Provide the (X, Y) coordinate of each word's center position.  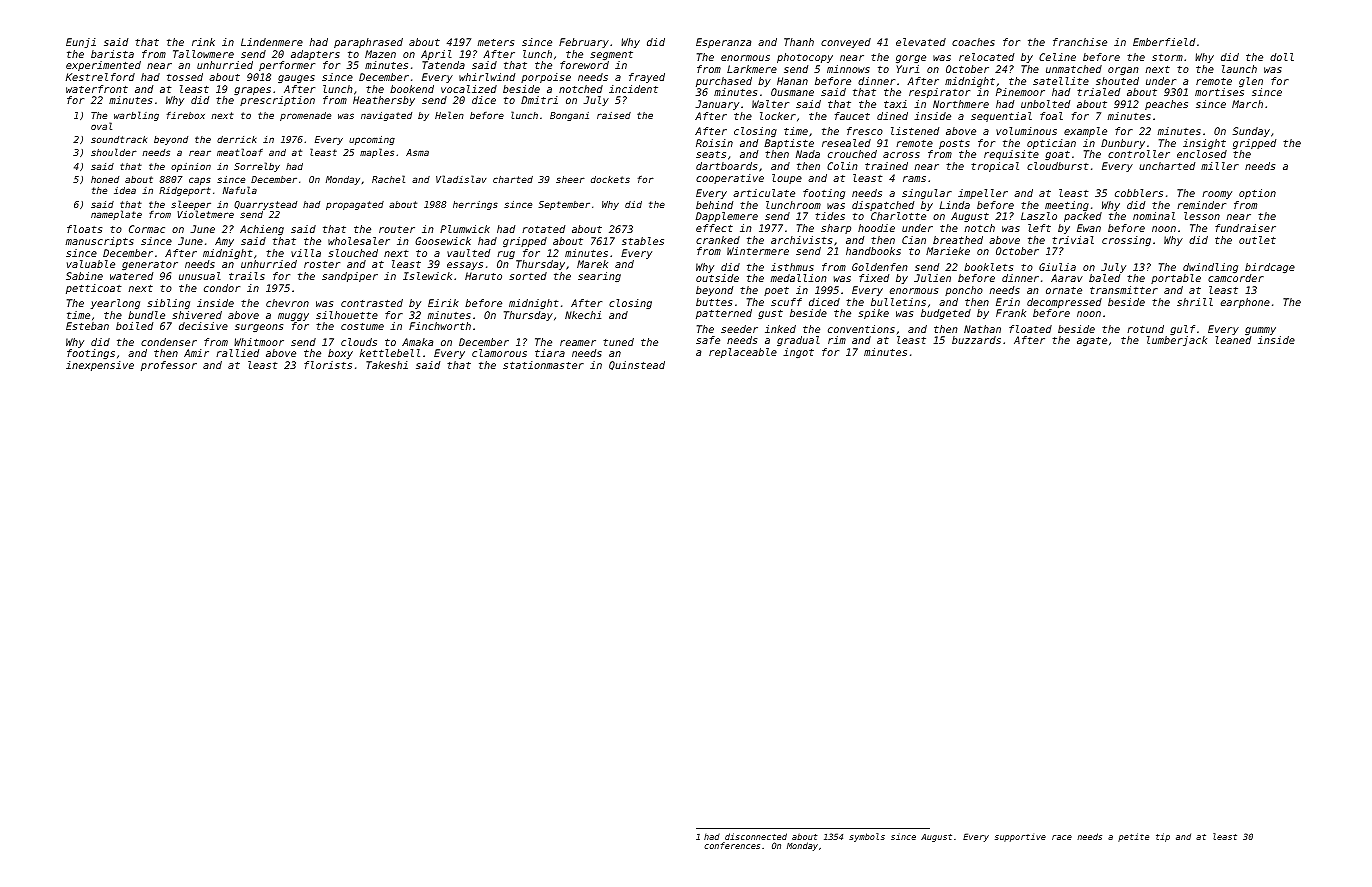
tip (1163, 837)
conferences (732, 845)
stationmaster (543, 365)
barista (112, 54)
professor (169, 366)
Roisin (714, 143)
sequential (1001, 117)
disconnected (756, 836)
